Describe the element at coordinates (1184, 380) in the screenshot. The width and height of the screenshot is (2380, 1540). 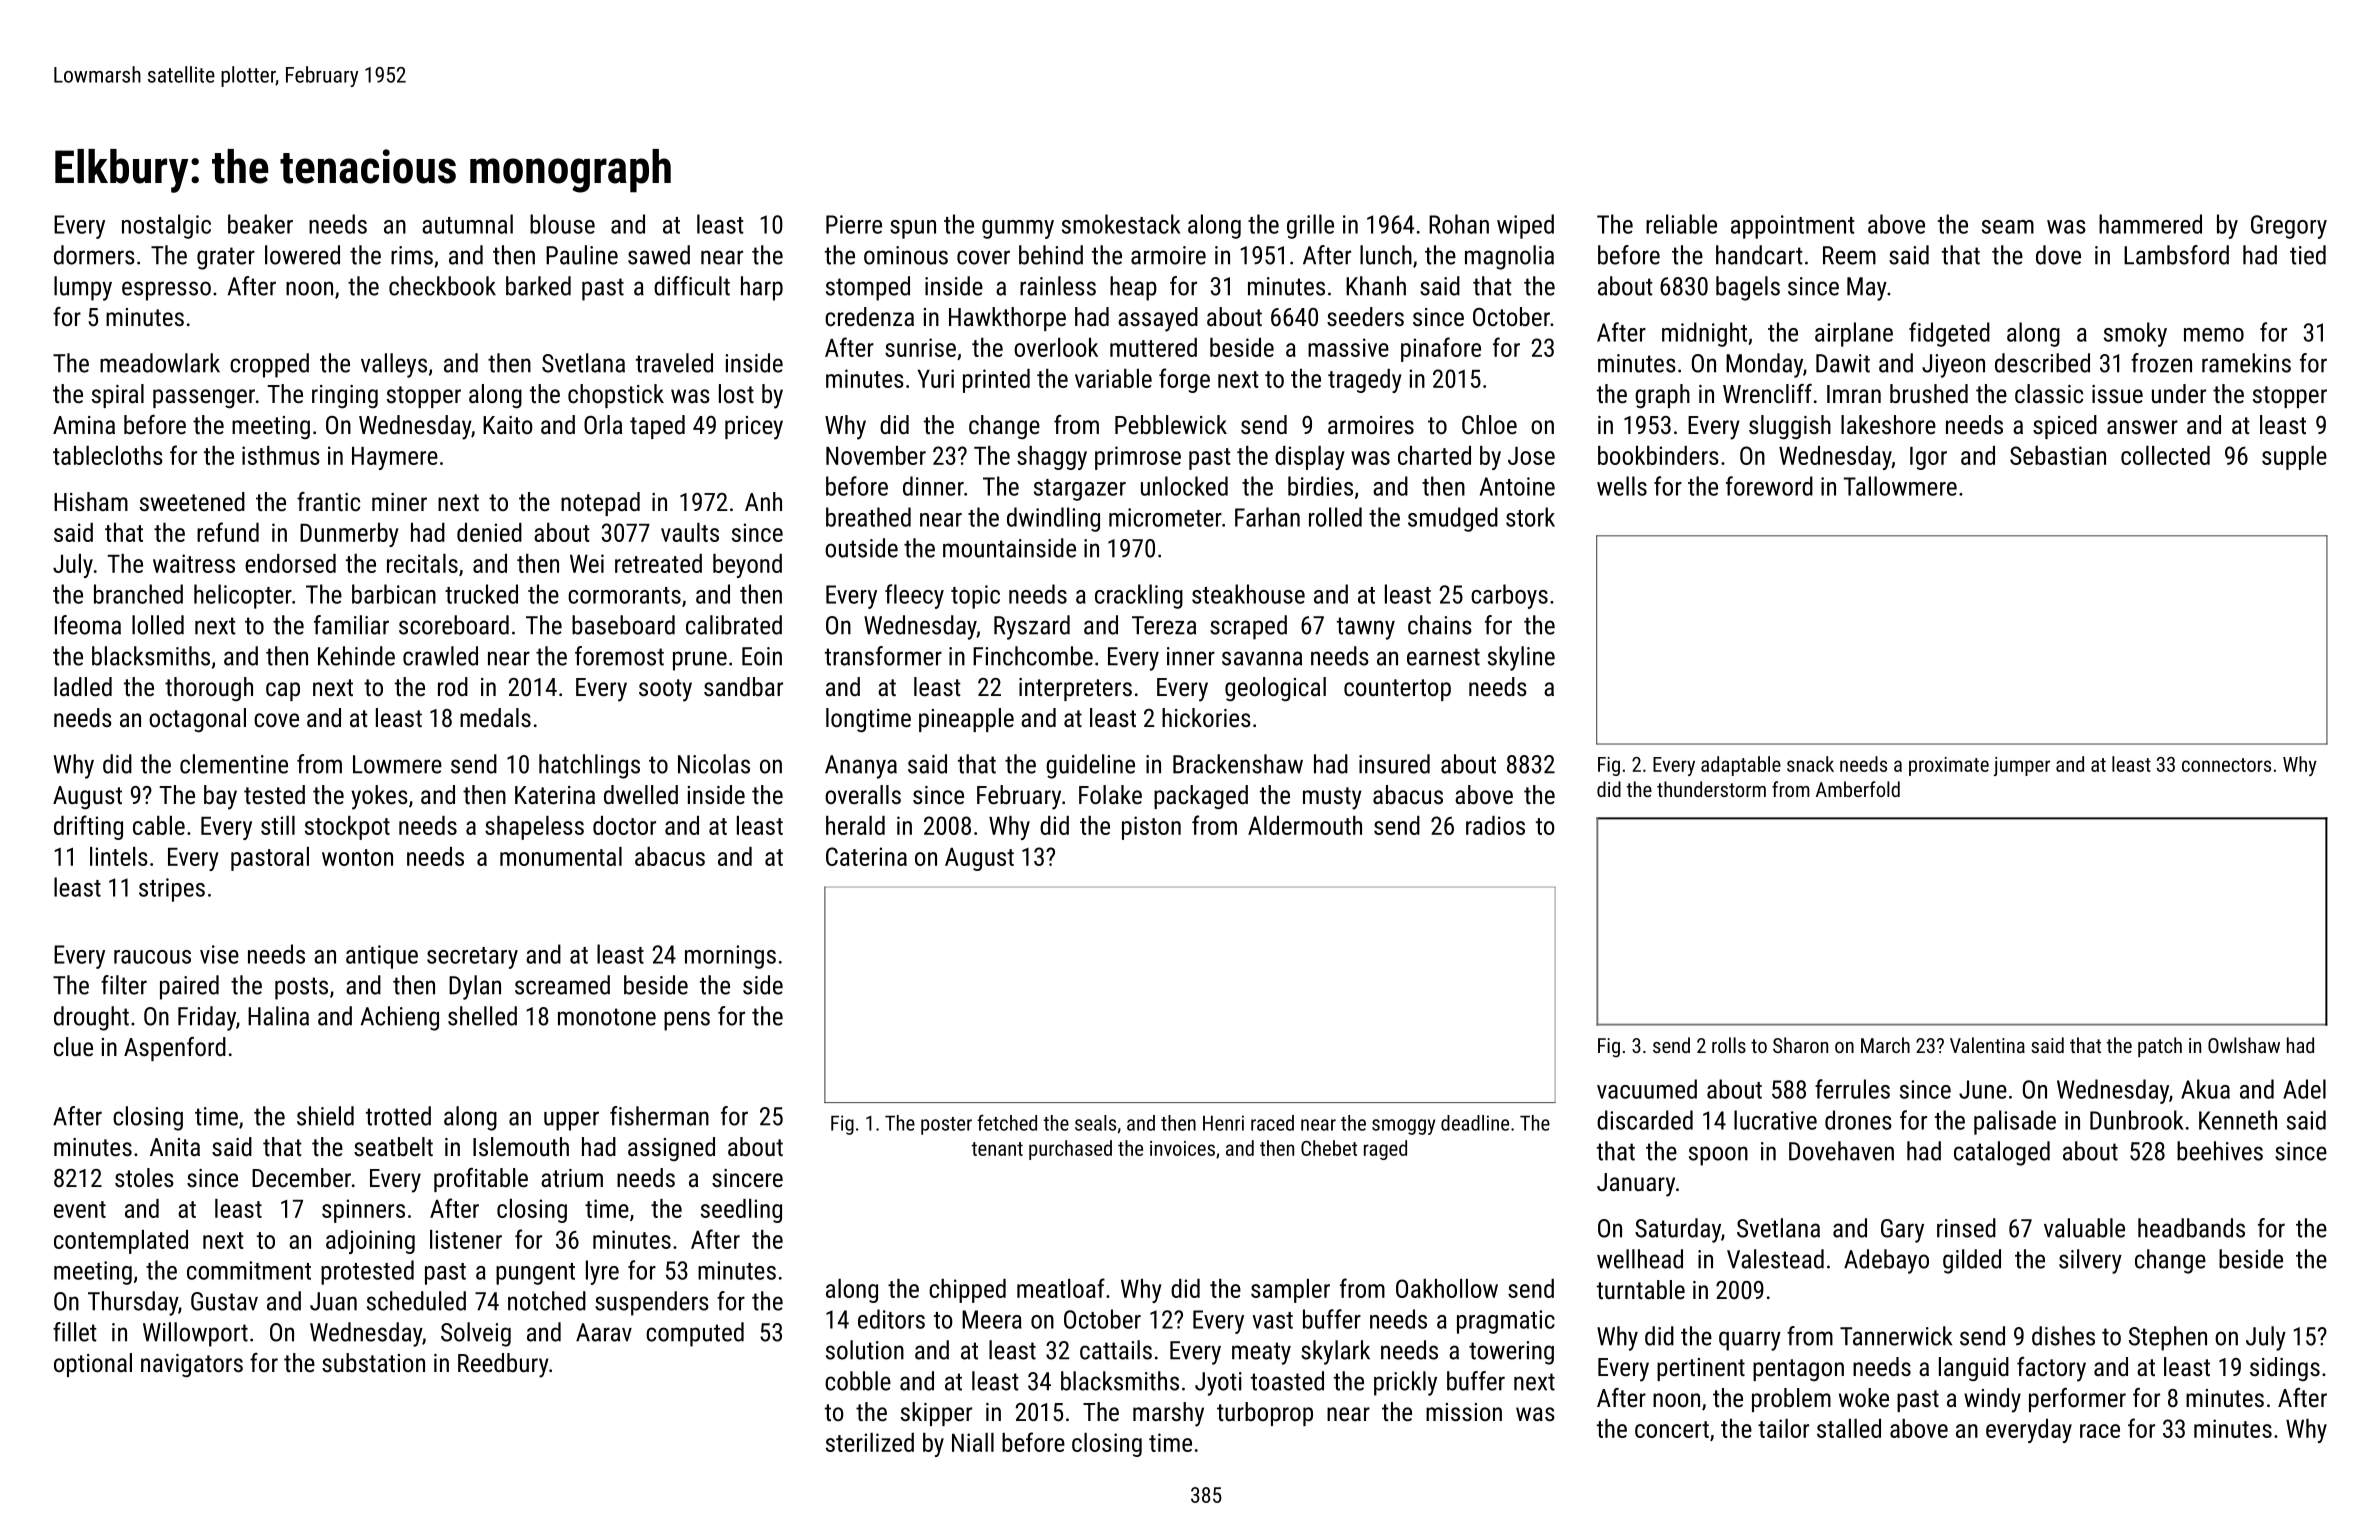
I see `forge` at that location.
